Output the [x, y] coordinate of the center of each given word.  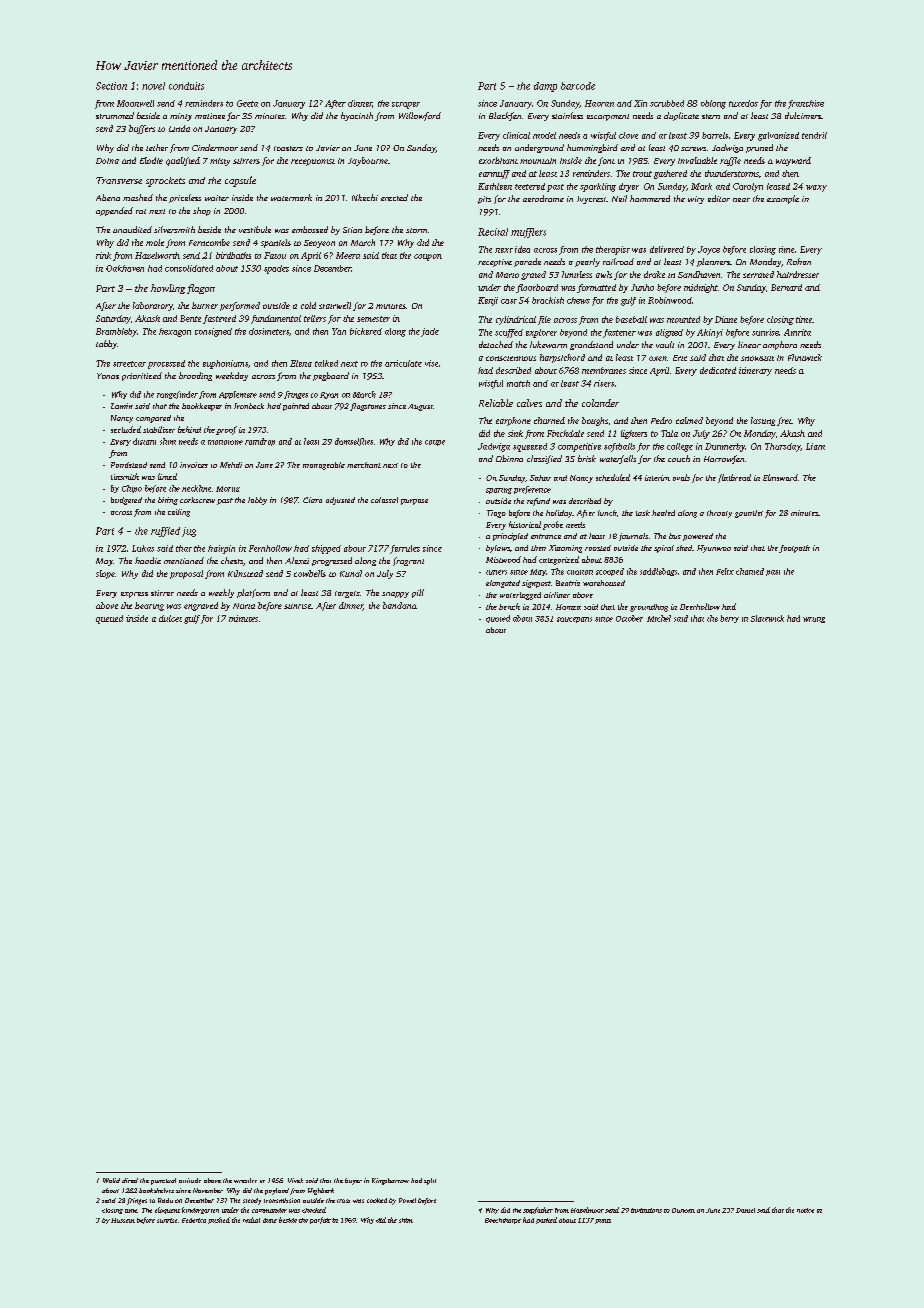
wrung [814, 620]
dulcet [170, 618]
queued [109, 619]
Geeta [247, 103]
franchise [806, 104]
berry [729, 619]
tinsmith [125, 476]
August [420, 407]
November [208, 1190]
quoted [498, 619]
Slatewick [767, 618]
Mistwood [503, 559]
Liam [815, 446]
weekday [232, 376]
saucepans [574, 620]
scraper [406, 105]
